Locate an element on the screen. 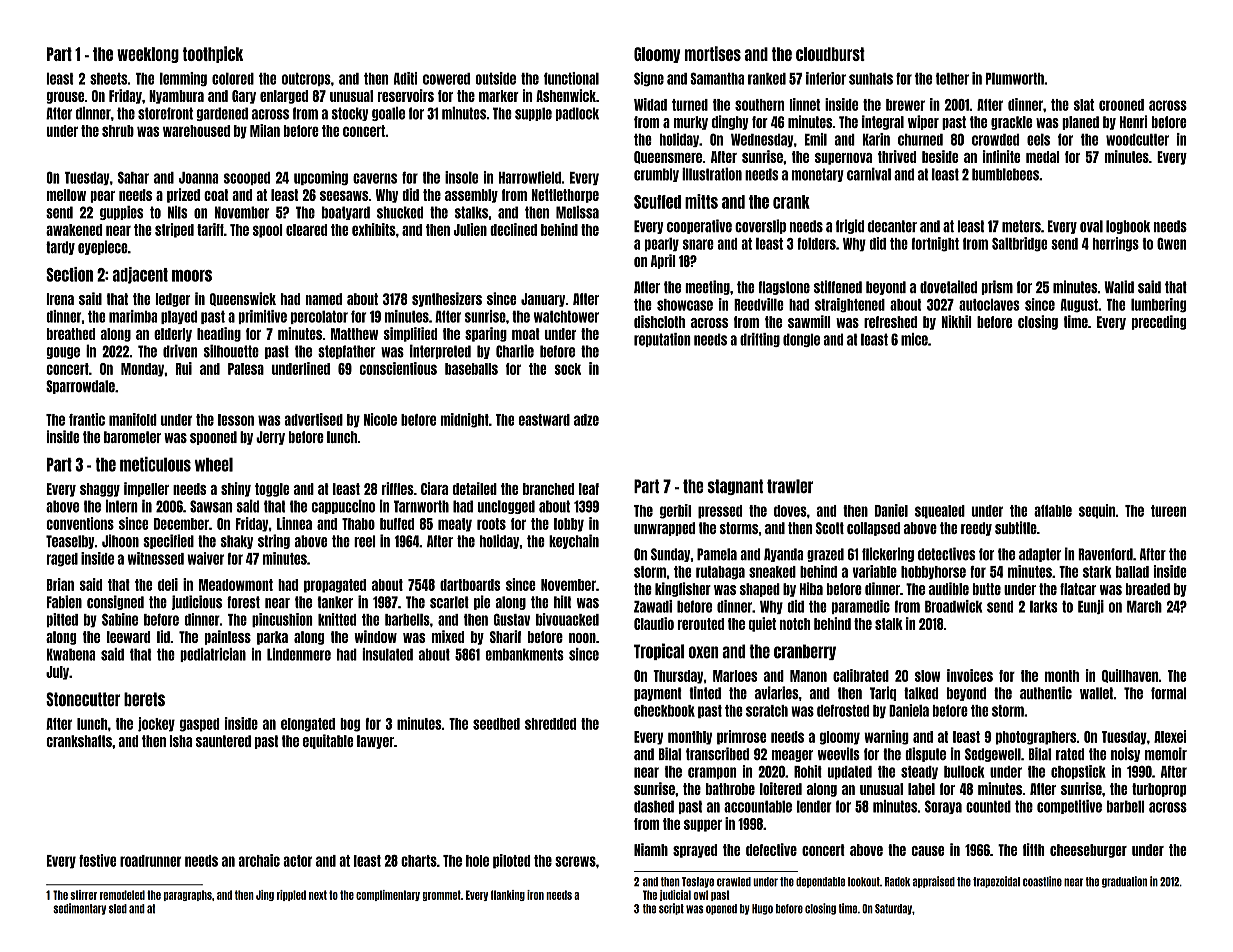 The image size is (1233, 952). Saturday is located at coordinates (893, 909).
